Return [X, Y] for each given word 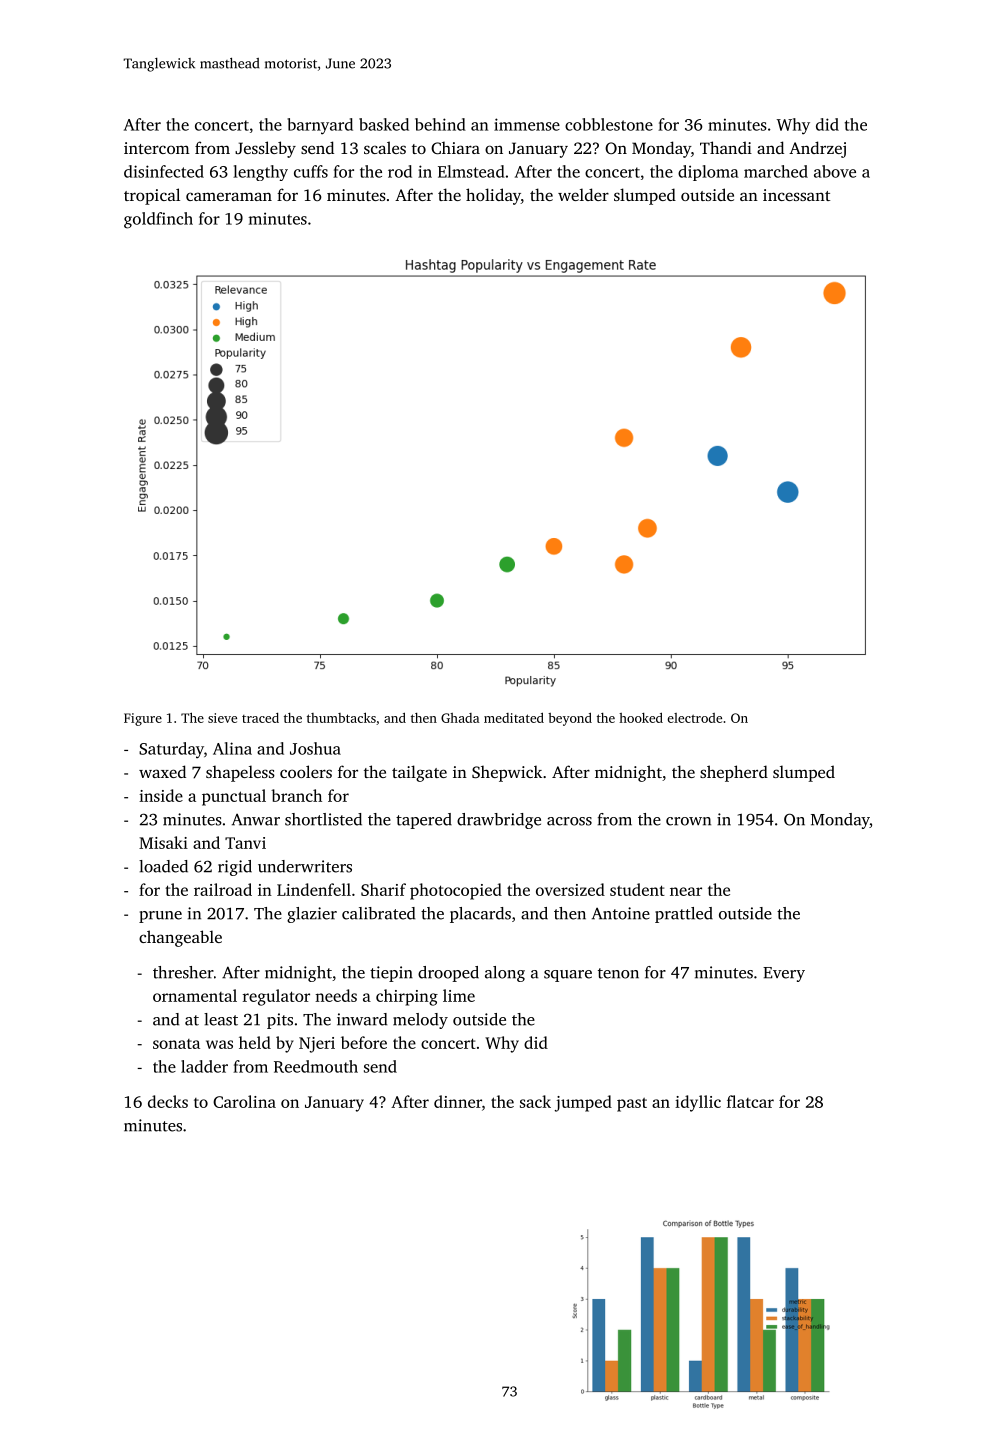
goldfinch [158, 220]
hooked [641, 717]
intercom [157, 148]
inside [161, 795]
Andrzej [817, 149]
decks [168, 1101]
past [632, 1105]
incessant [796, 195]
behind [440, 124]
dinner [458, 1101]
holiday [493, 196]
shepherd [734, 773]
